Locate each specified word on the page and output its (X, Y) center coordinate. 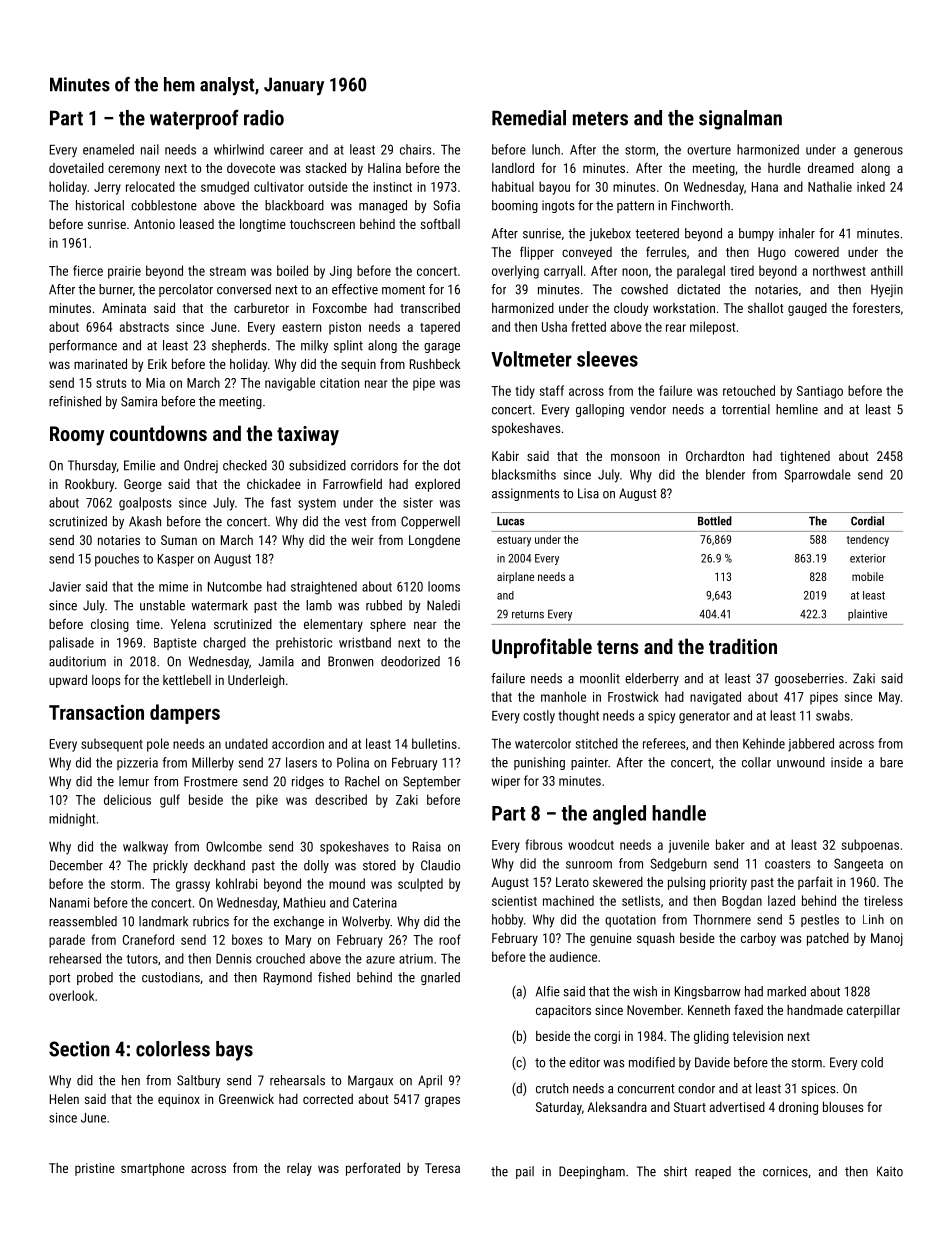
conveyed (587, 253)
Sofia (447, 205)
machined (568, 900)
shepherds (239, 346)
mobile (868, 576)
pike (267, 801)
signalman (740, 120)
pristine (95, 1169)
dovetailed (76, 168)
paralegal (701, 272)
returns (528, 614)
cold (872, 1062)
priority (728, 883)
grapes (442, 1101)
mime (173, 587)
